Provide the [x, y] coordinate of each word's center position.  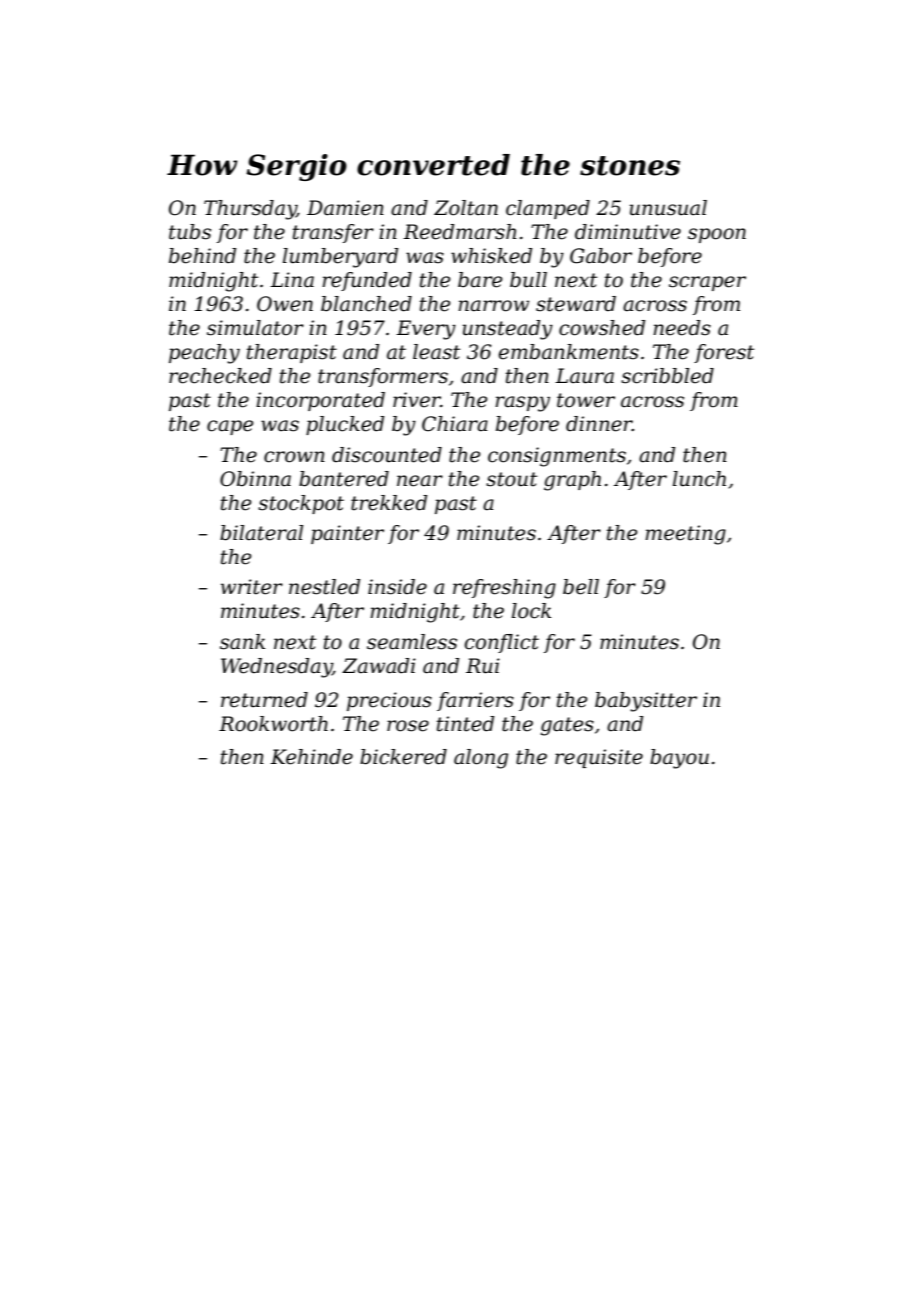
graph [572, 481]
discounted [387, 455]
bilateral [261, 533]
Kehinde [311, 757]
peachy [204, 354]
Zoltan [466, 208]
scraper [707, 283]
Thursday [250, 210]
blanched [366, 304]
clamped [548, 209]
